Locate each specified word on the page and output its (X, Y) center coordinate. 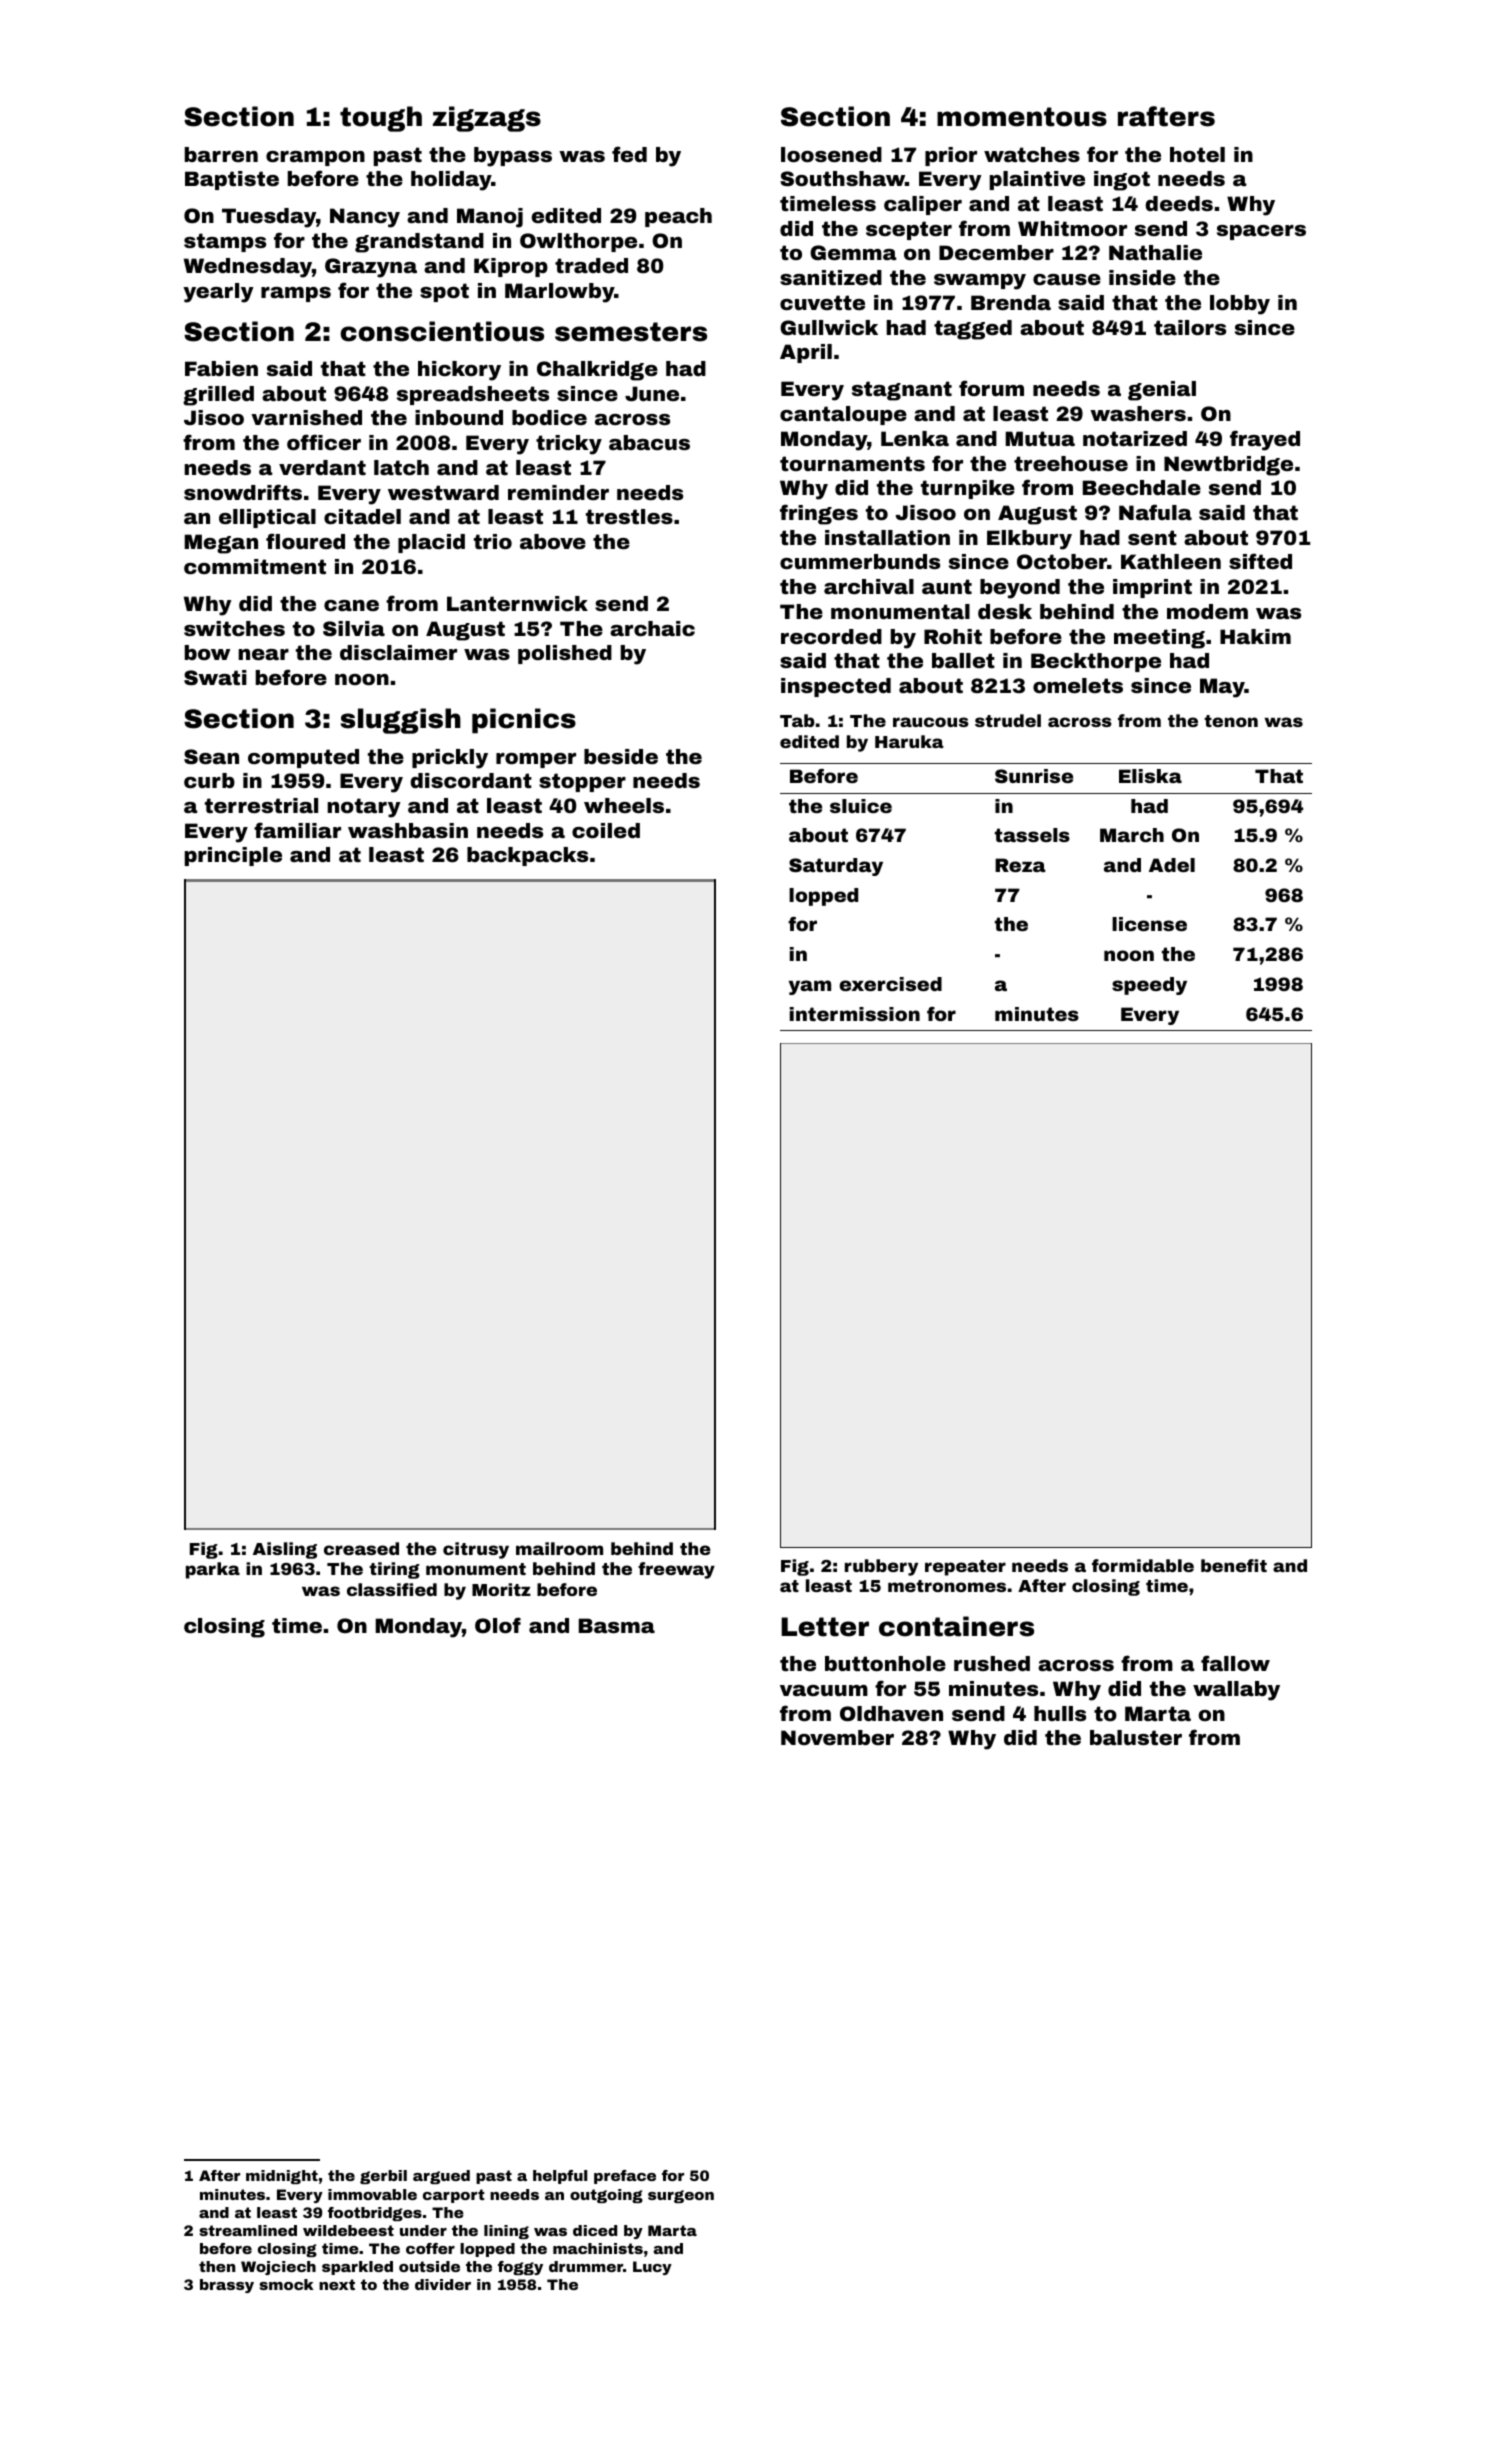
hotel (1197, 154)
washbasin (408, 830)
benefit (1234, 1565)
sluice (861, 806)
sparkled (357, 2268)
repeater (965, 1568)
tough (381, 119)
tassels (1032, 835)
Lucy (652, 2268)
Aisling (285, 1550)
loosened (831, 154)
